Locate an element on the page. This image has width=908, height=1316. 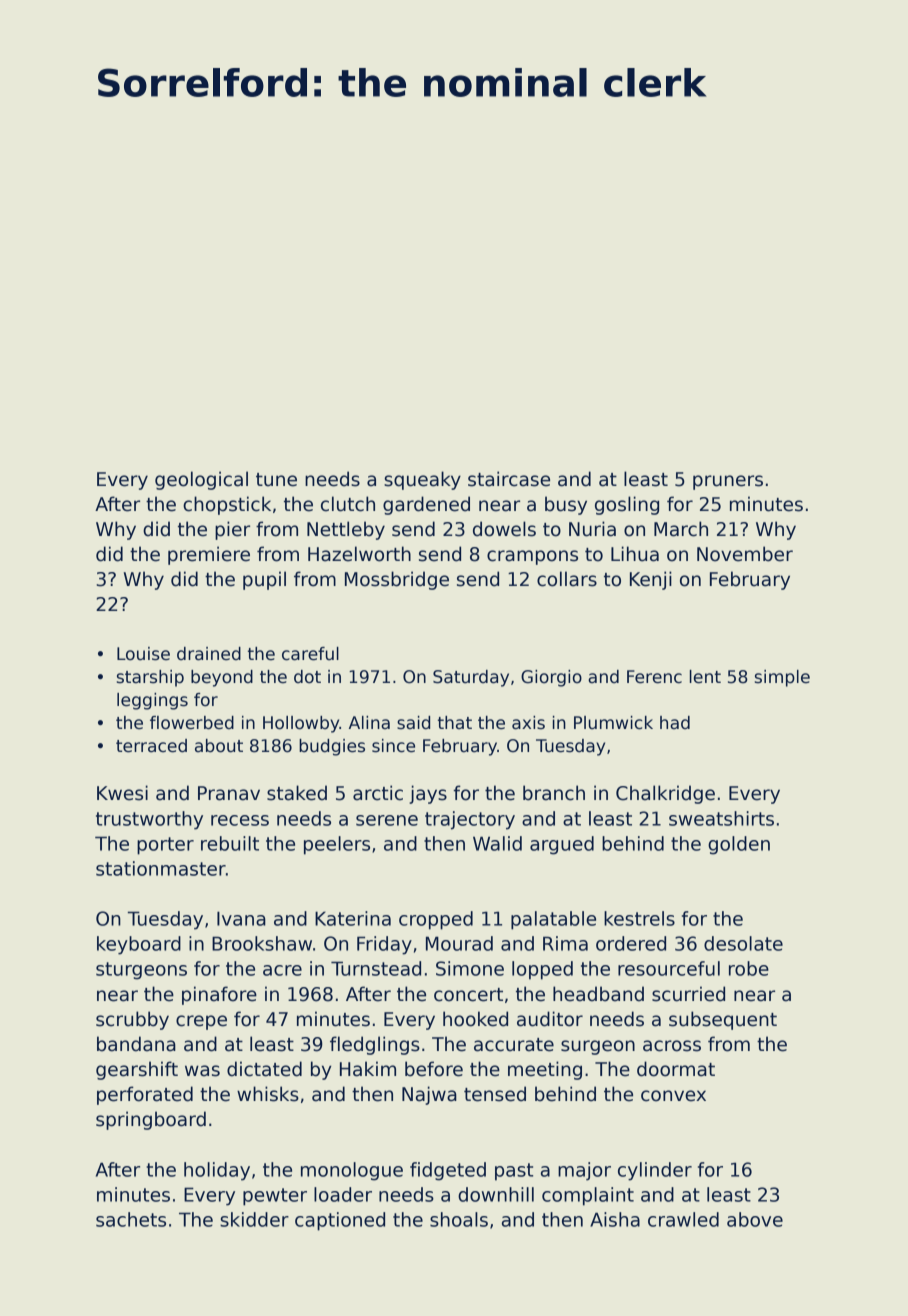
golden is located at coordinates (739, 845).
